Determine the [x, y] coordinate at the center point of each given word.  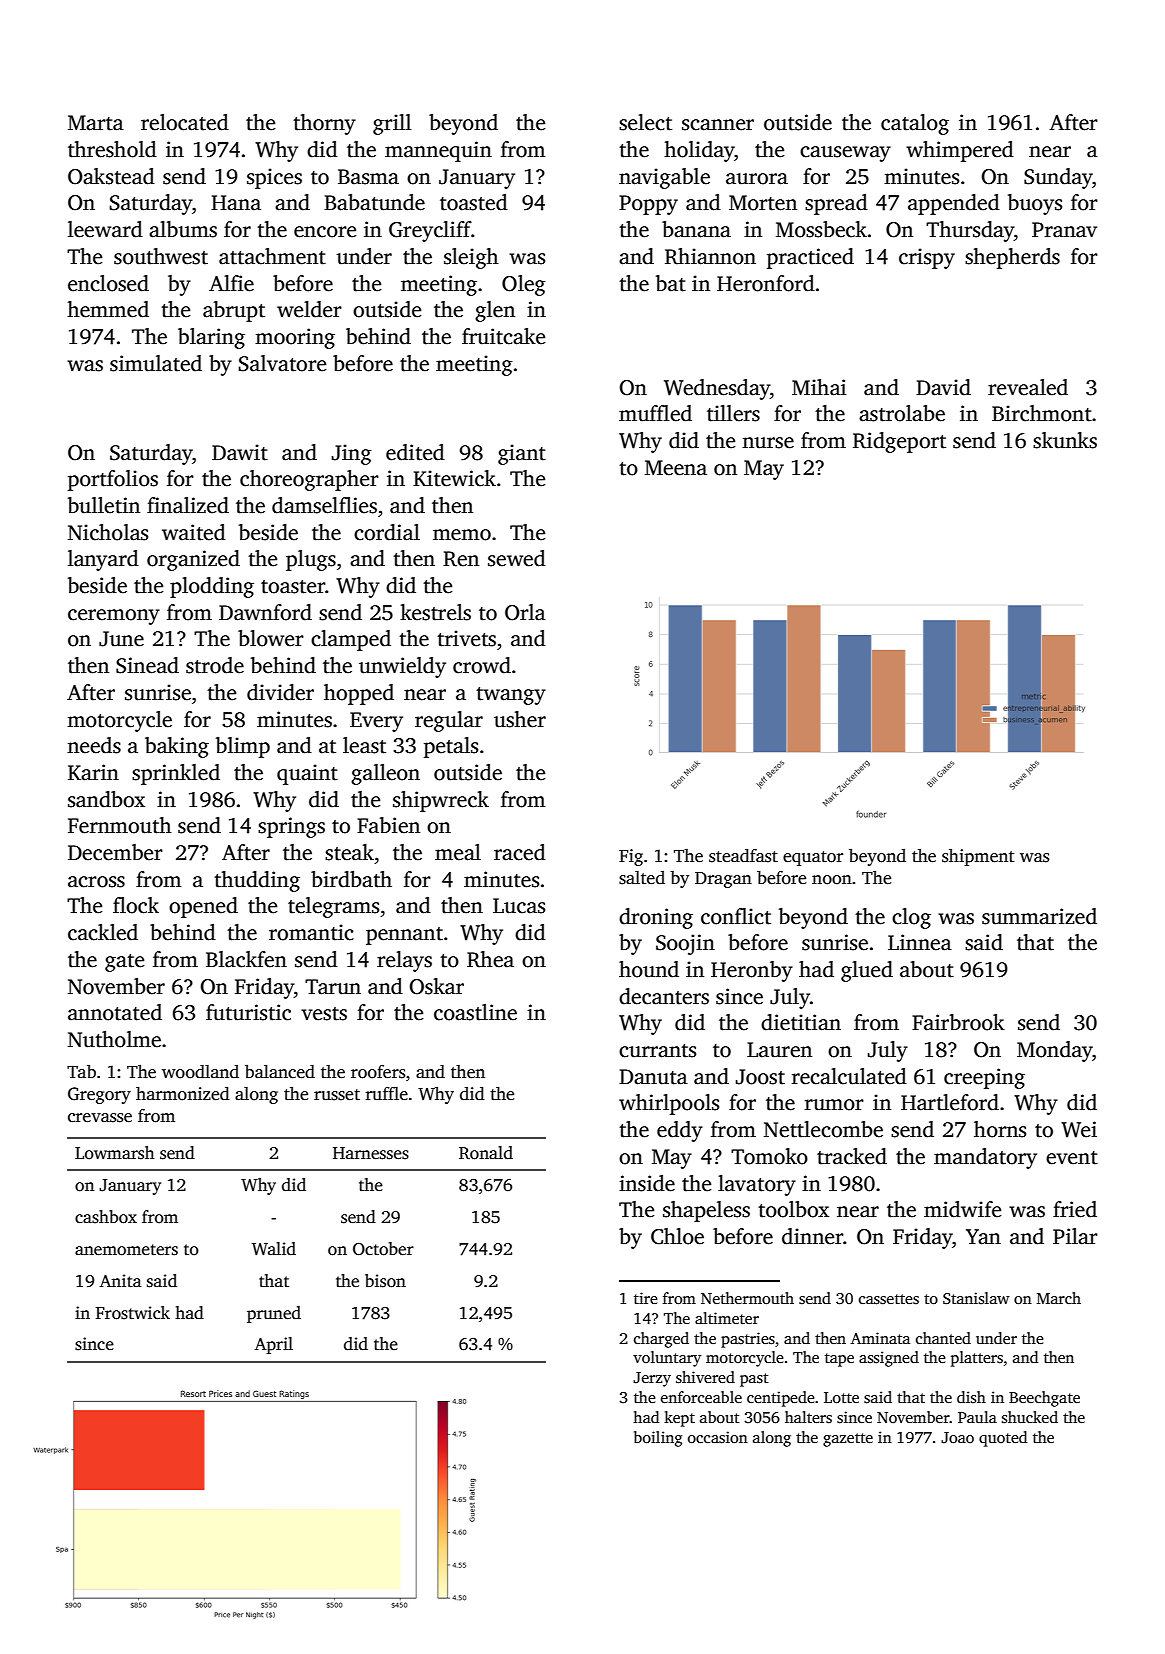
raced [520, 852]
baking [177, 747]
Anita [120, 1280]
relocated [185, 122]
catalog [915, 124]
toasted [474, 202]
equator [813, 858]
